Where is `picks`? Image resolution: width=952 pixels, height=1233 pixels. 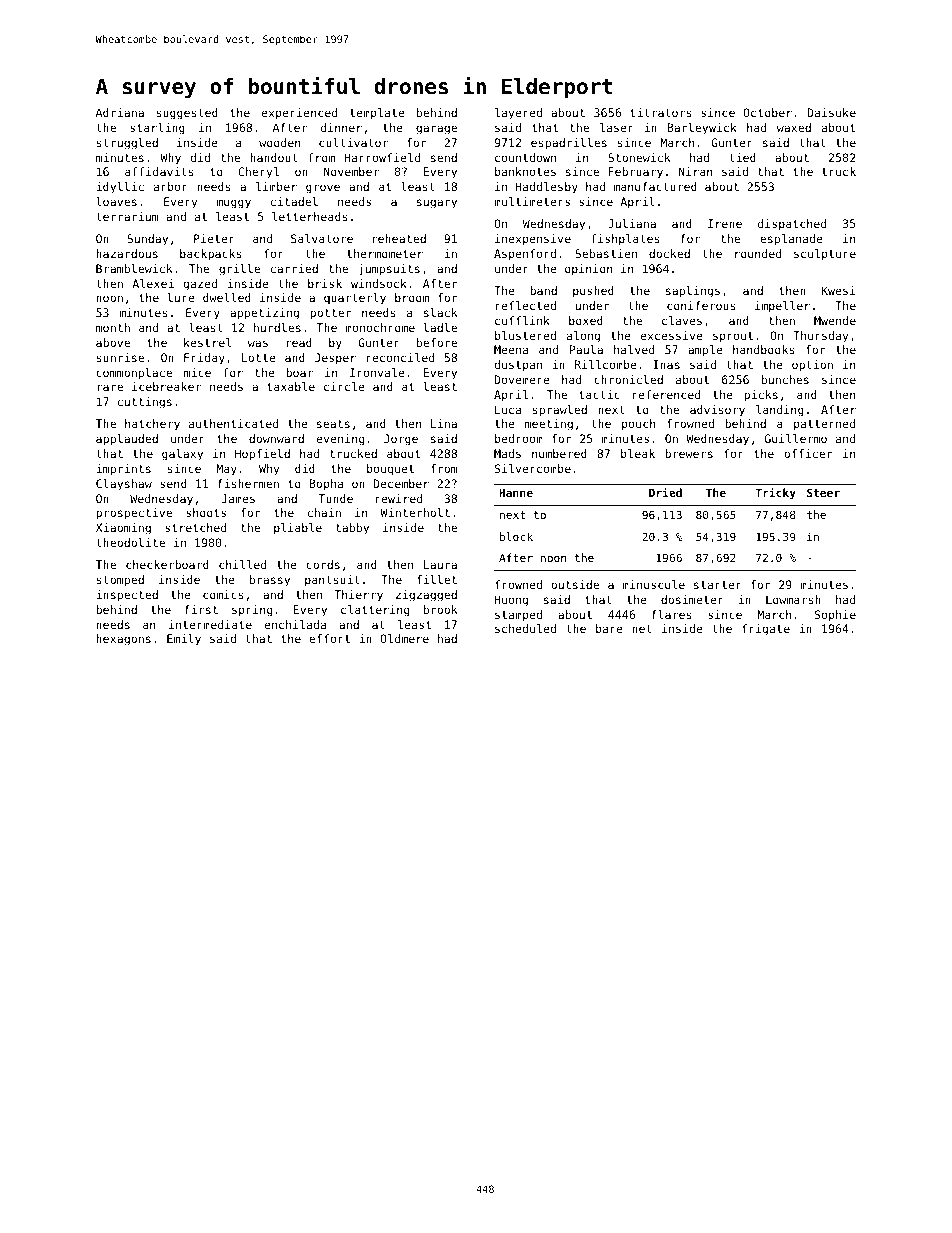
picks is located at coordinates (761, 396).
